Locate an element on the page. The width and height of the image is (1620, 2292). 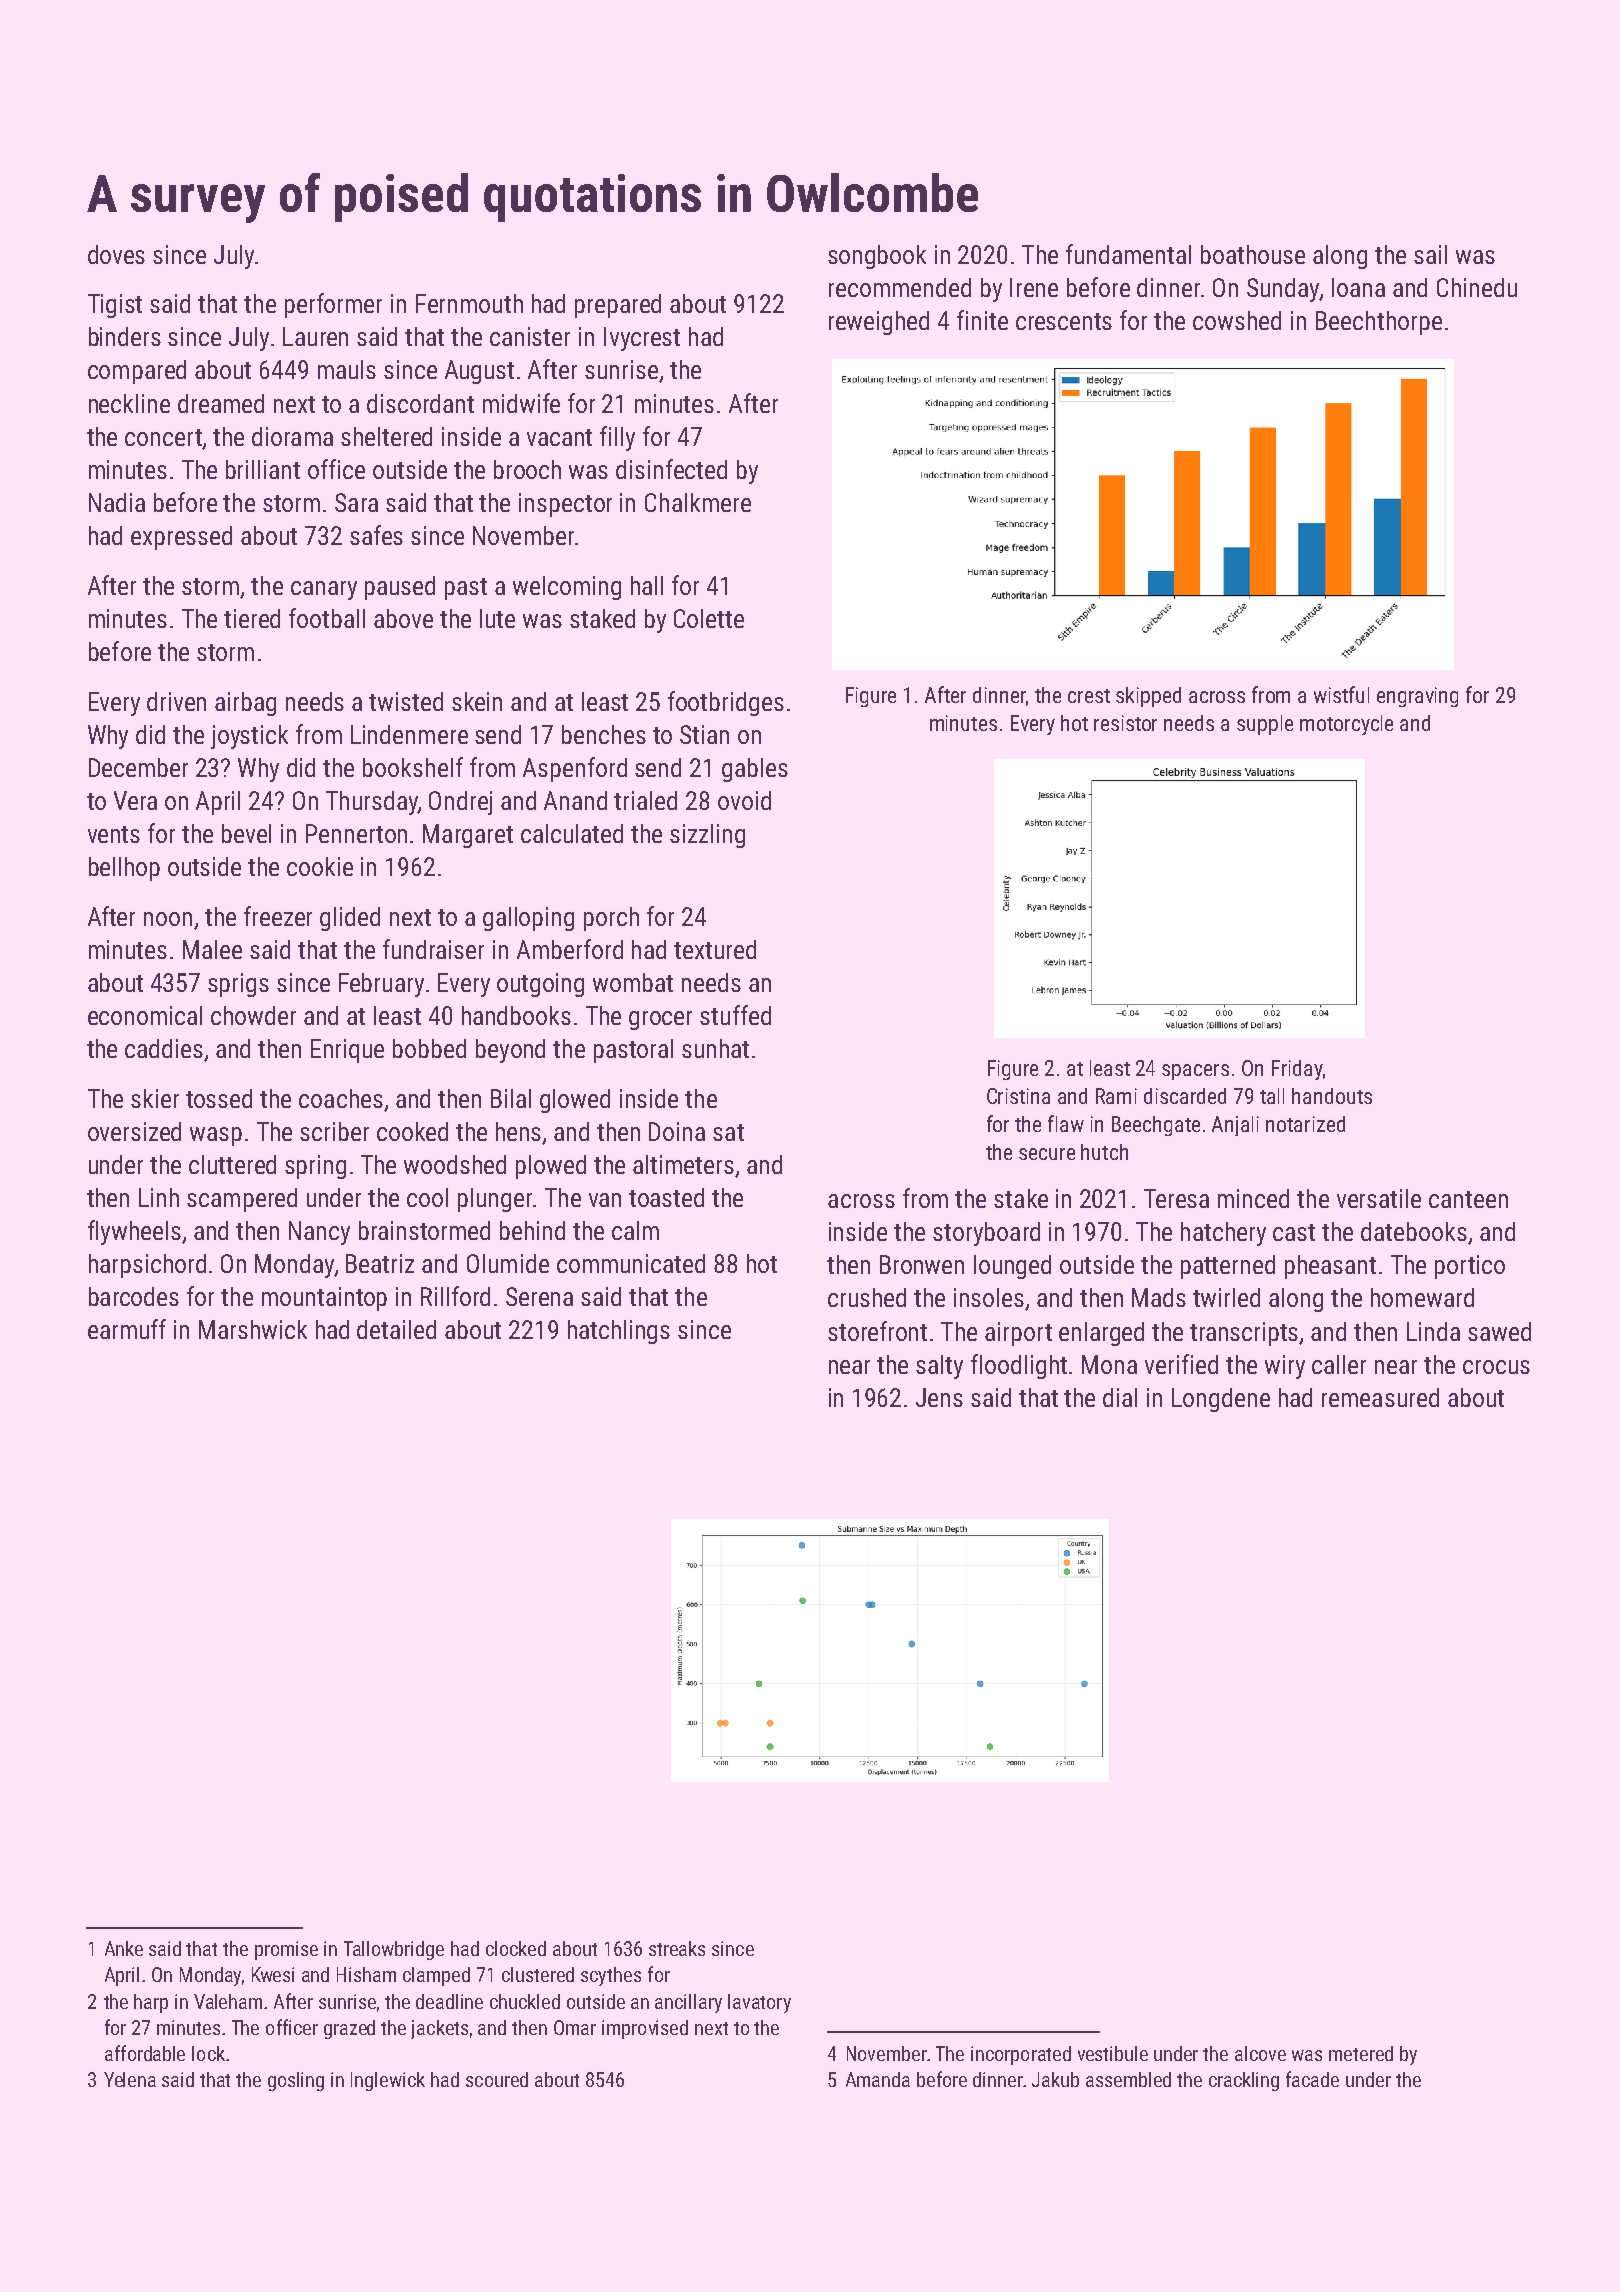
gables is located at coordinates (755, 770).
